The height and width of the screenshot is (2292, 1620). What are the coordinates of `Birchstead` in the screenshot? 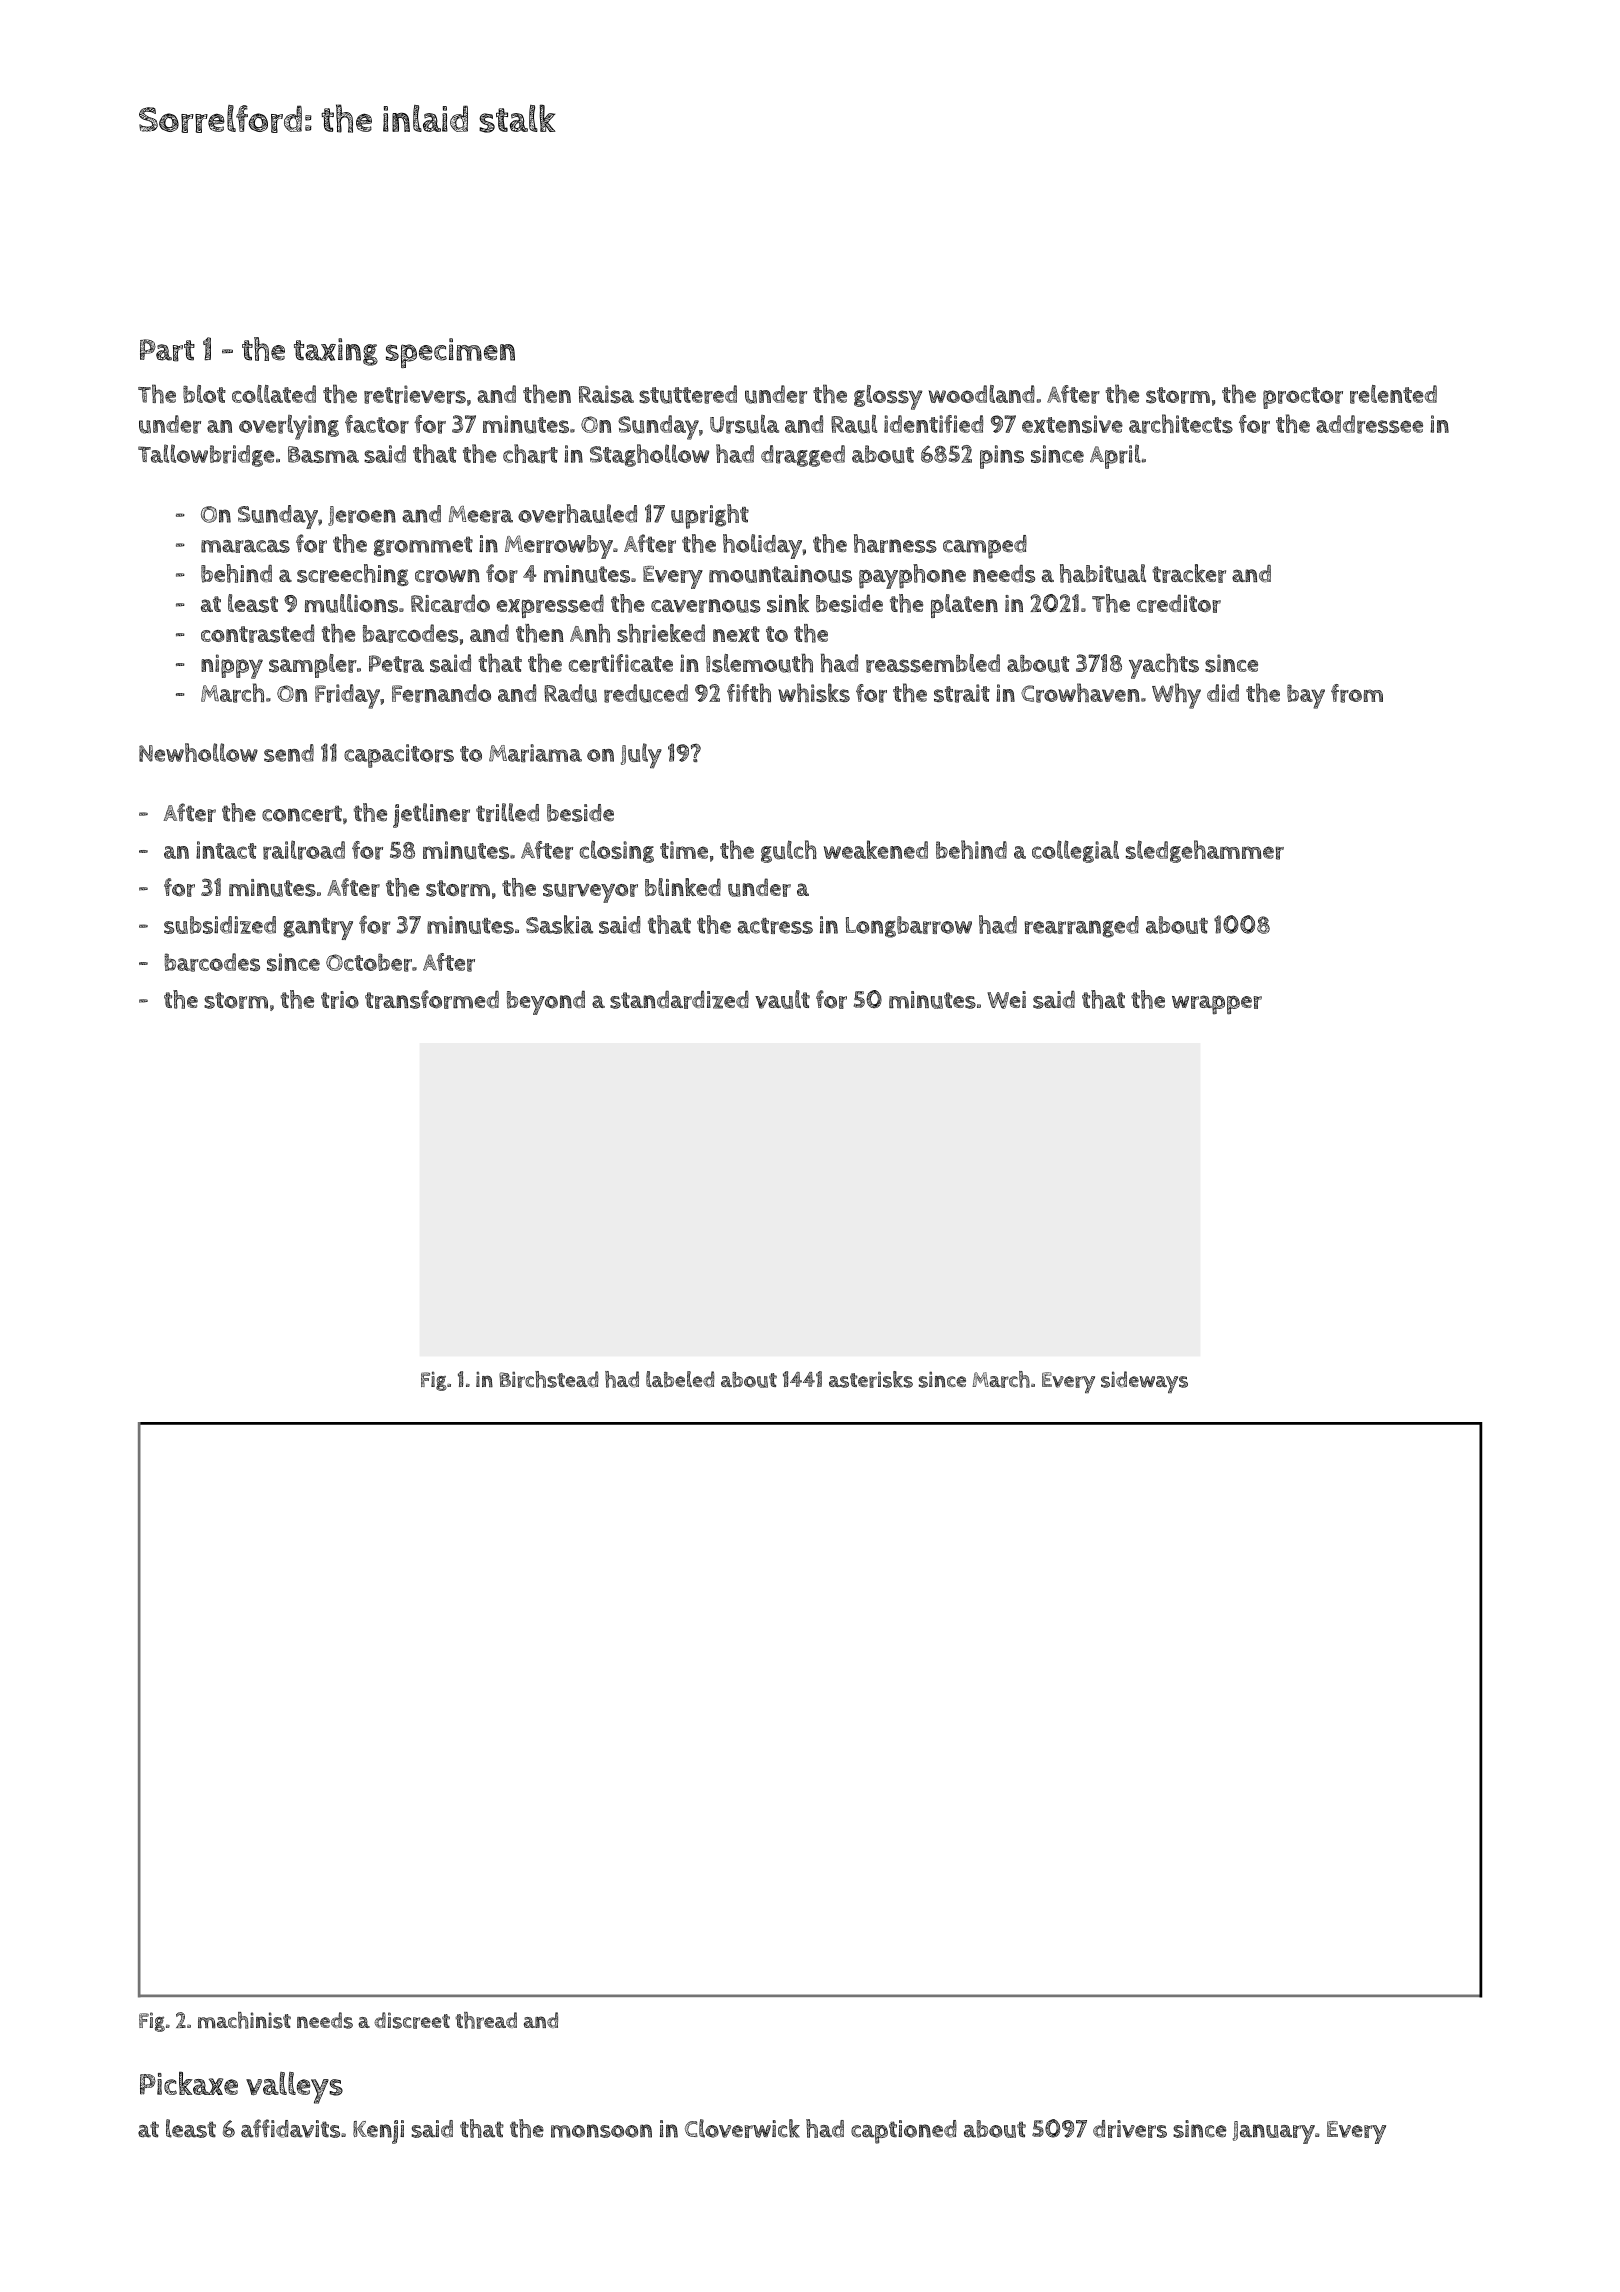 It's located at (549, 1379).
